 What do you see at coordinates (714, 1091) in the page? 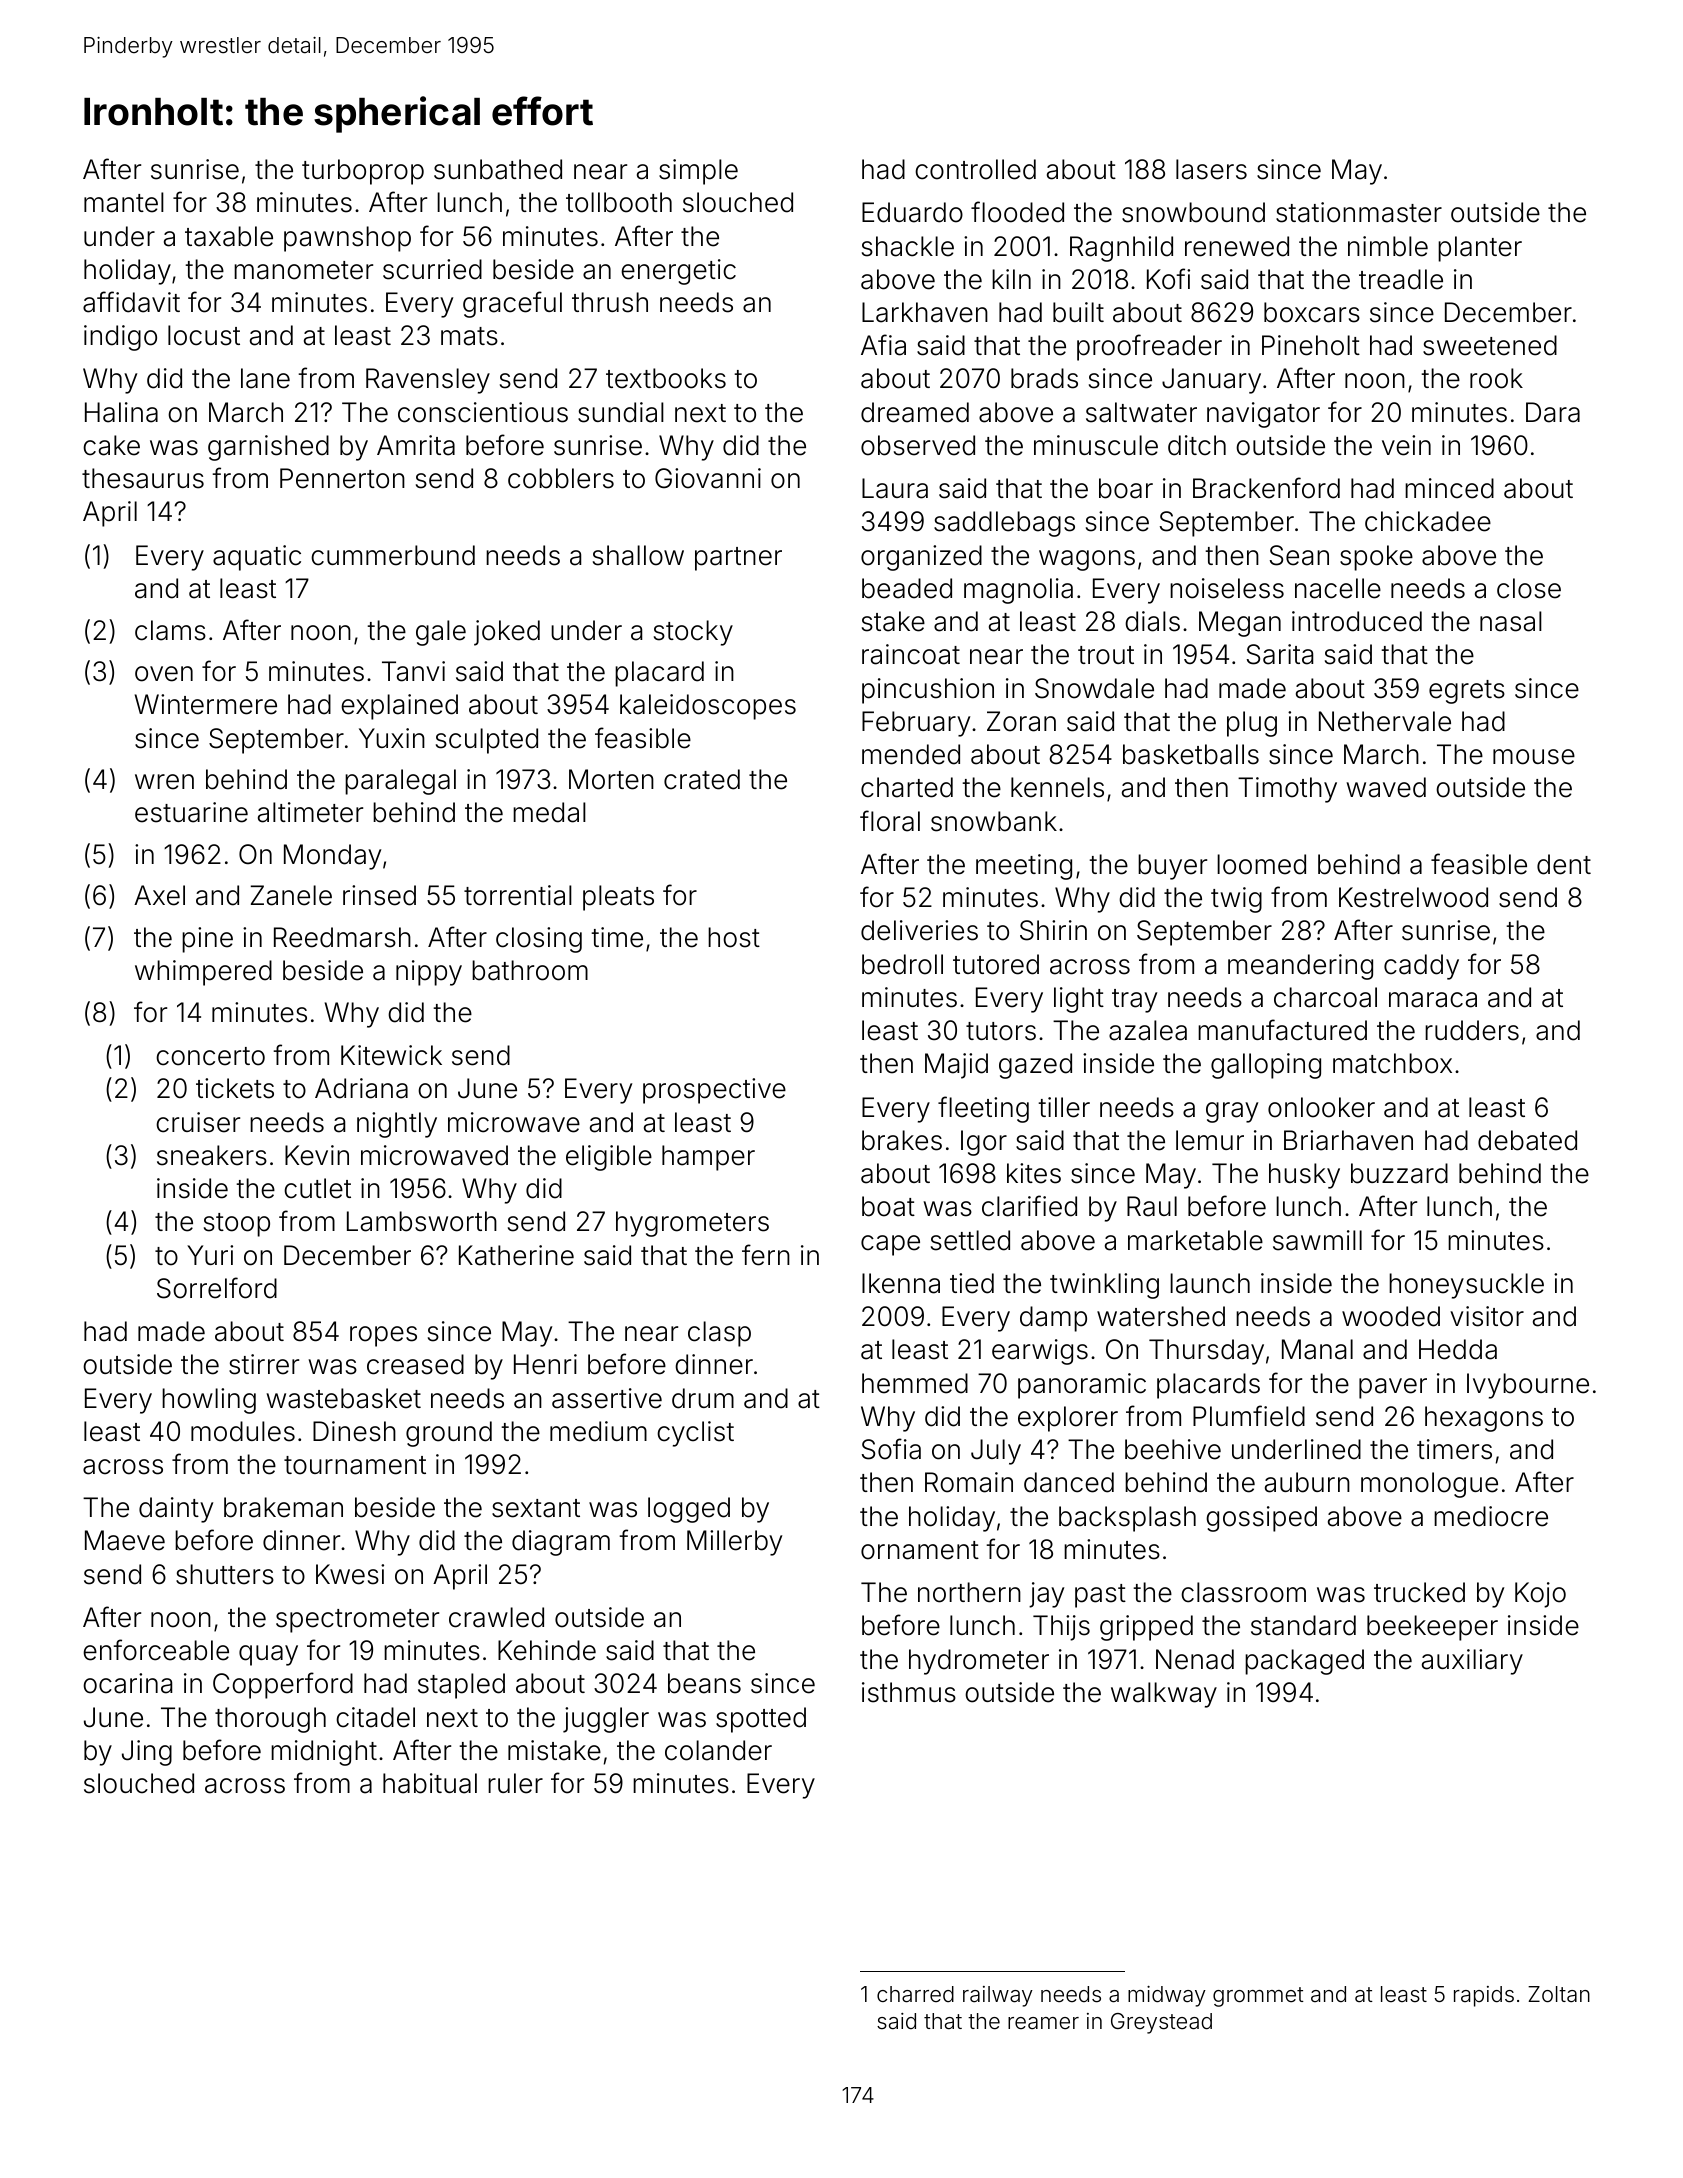
I see `prospective` at bounding box center [714, 1091].
